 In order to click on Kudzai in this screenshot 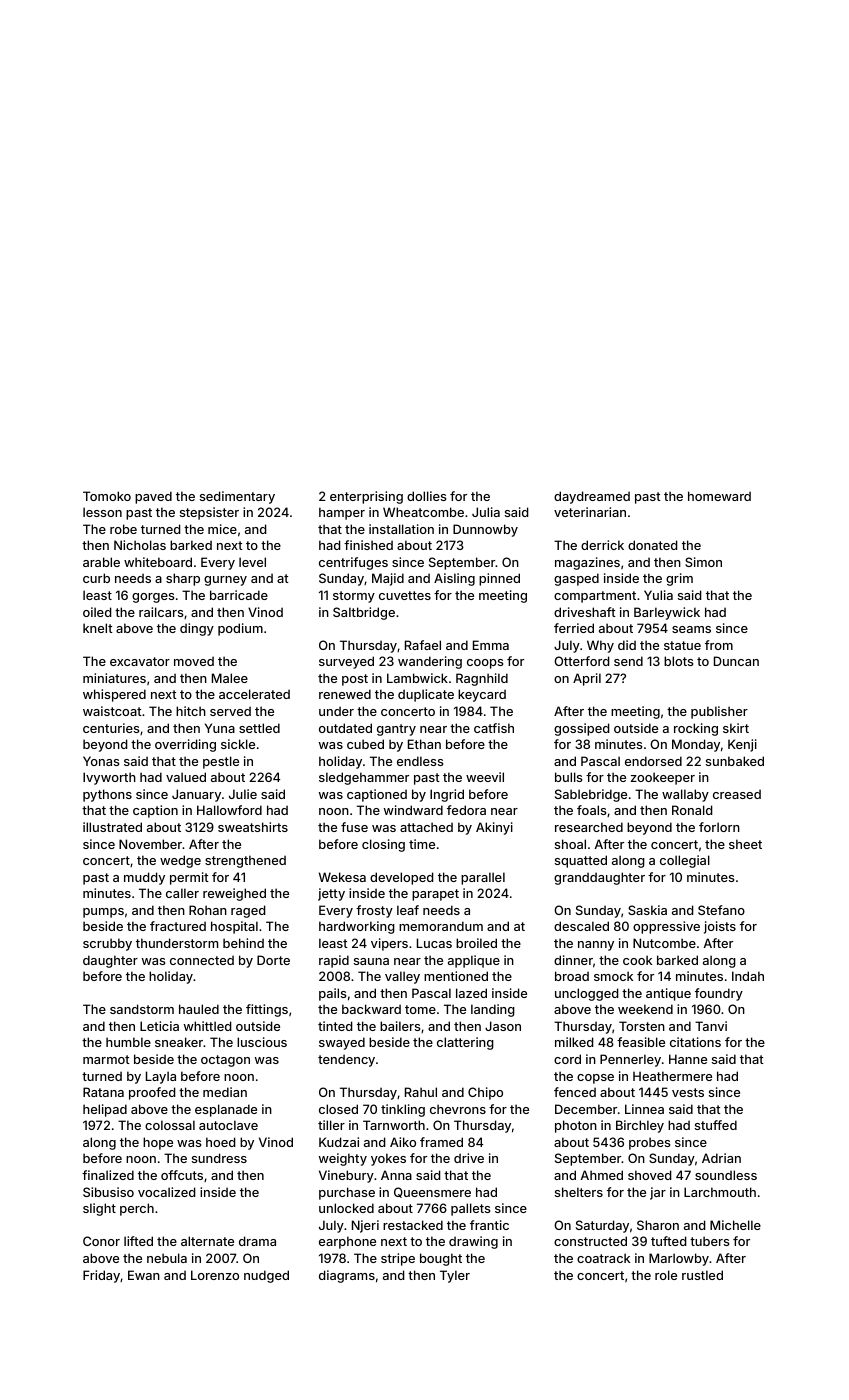, I will do `click(339, 1142)`.
